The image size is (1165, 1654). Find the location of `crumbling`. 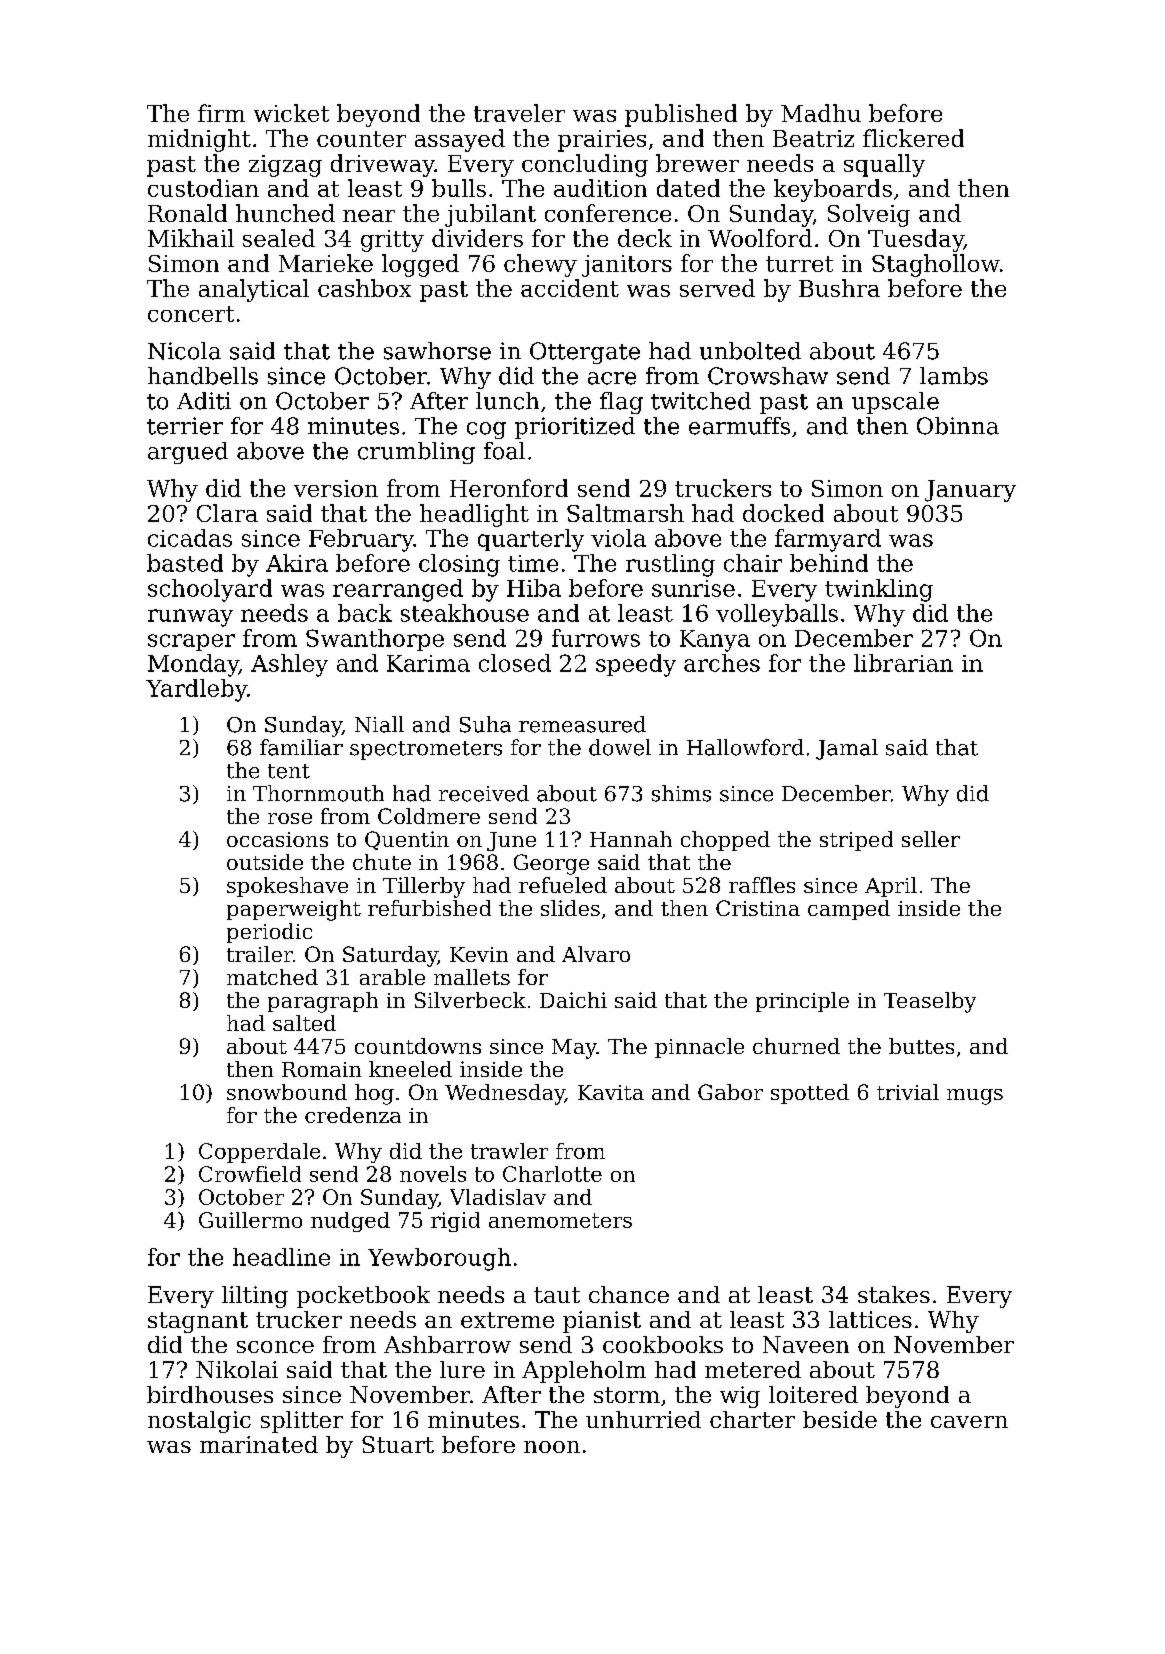

crumbling is located at coordinates (416, 453).
